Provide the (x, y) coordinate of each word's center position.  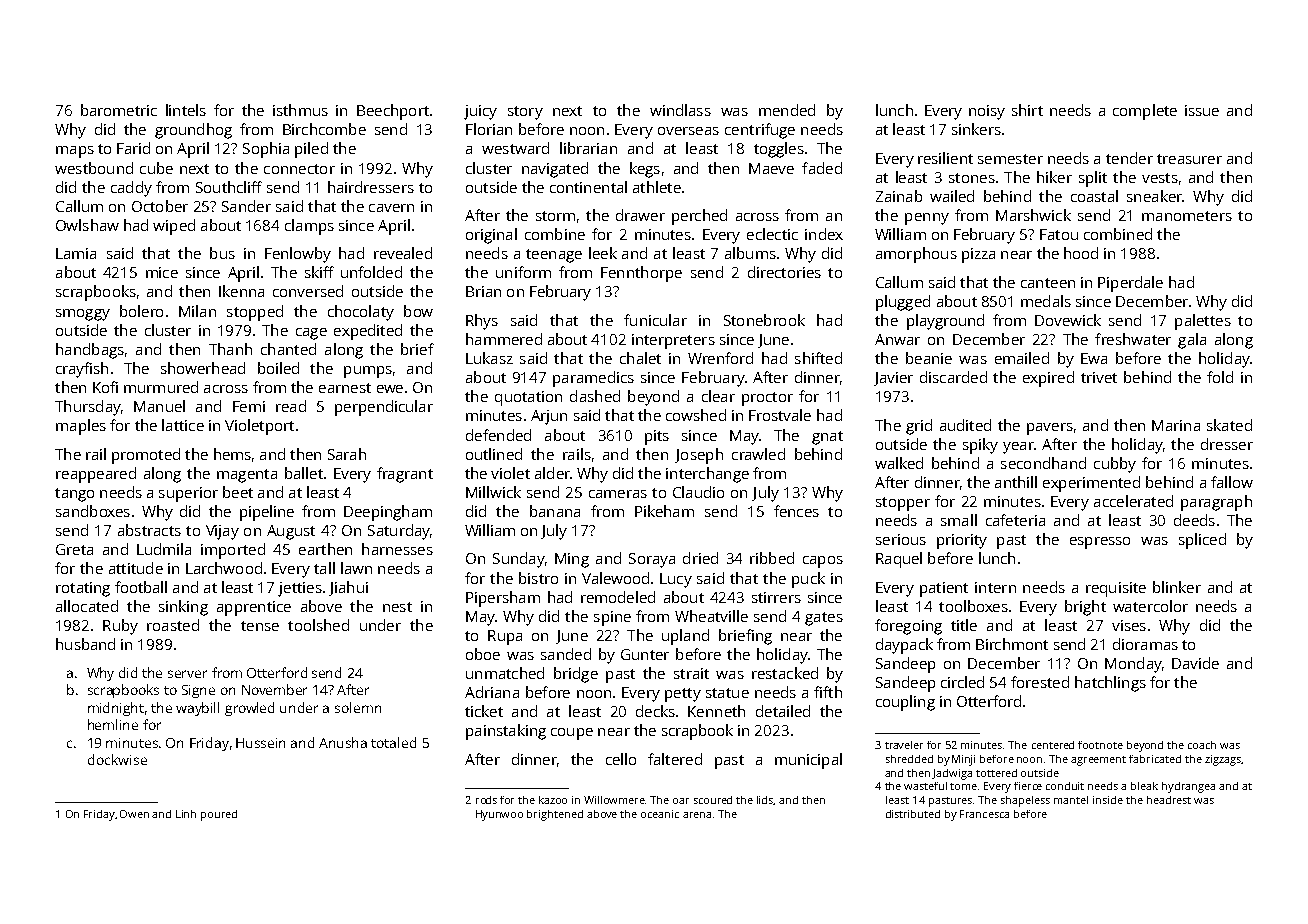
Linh (186, 814)
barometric (119, 110)
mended (787, 110)
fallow (1232, 482)
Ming (572, 560)
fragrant (405, 475)
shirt (1027, 110)
